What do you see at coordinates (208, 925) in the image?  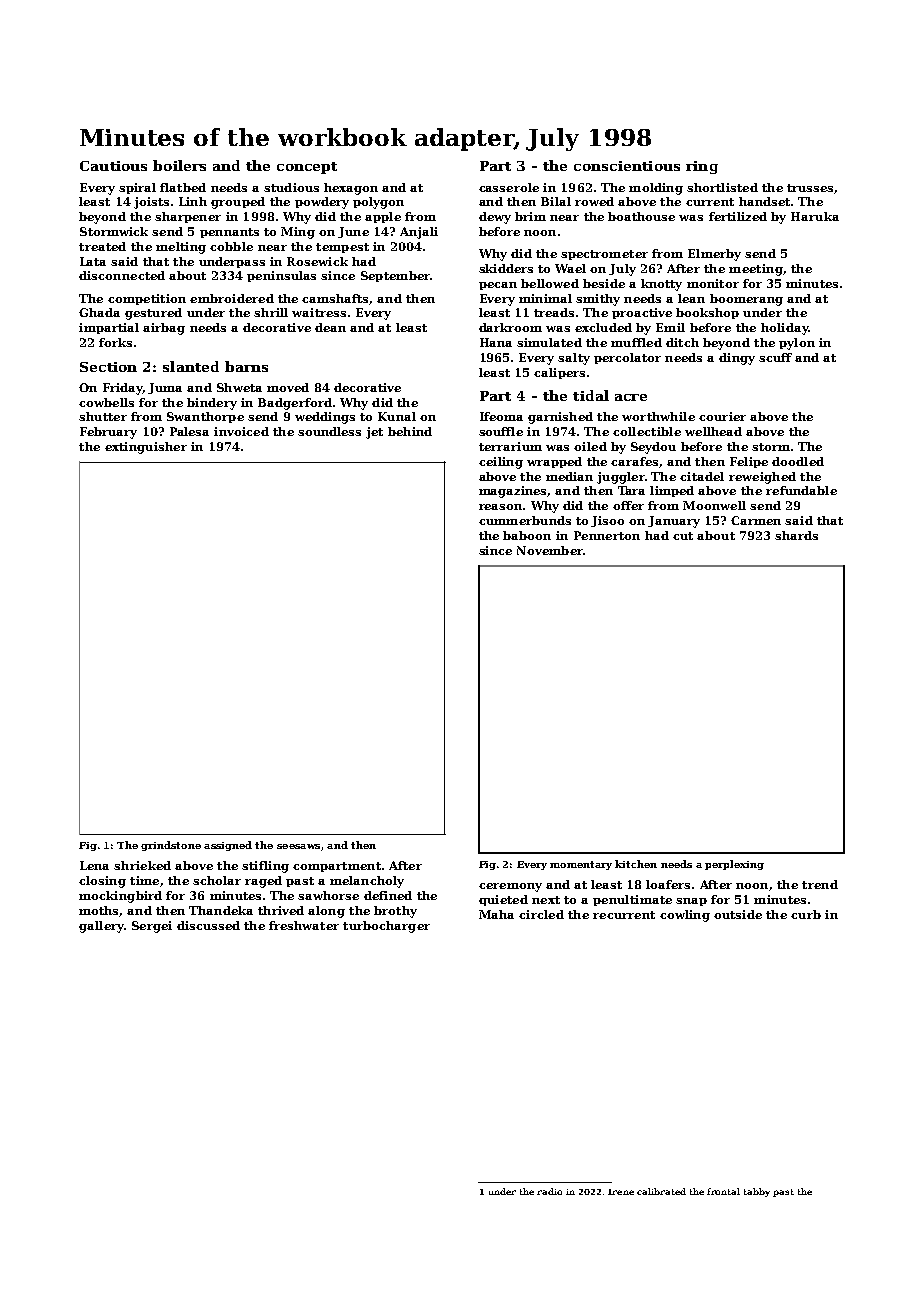 I see `discussed` at bounding box center [208, 925].
